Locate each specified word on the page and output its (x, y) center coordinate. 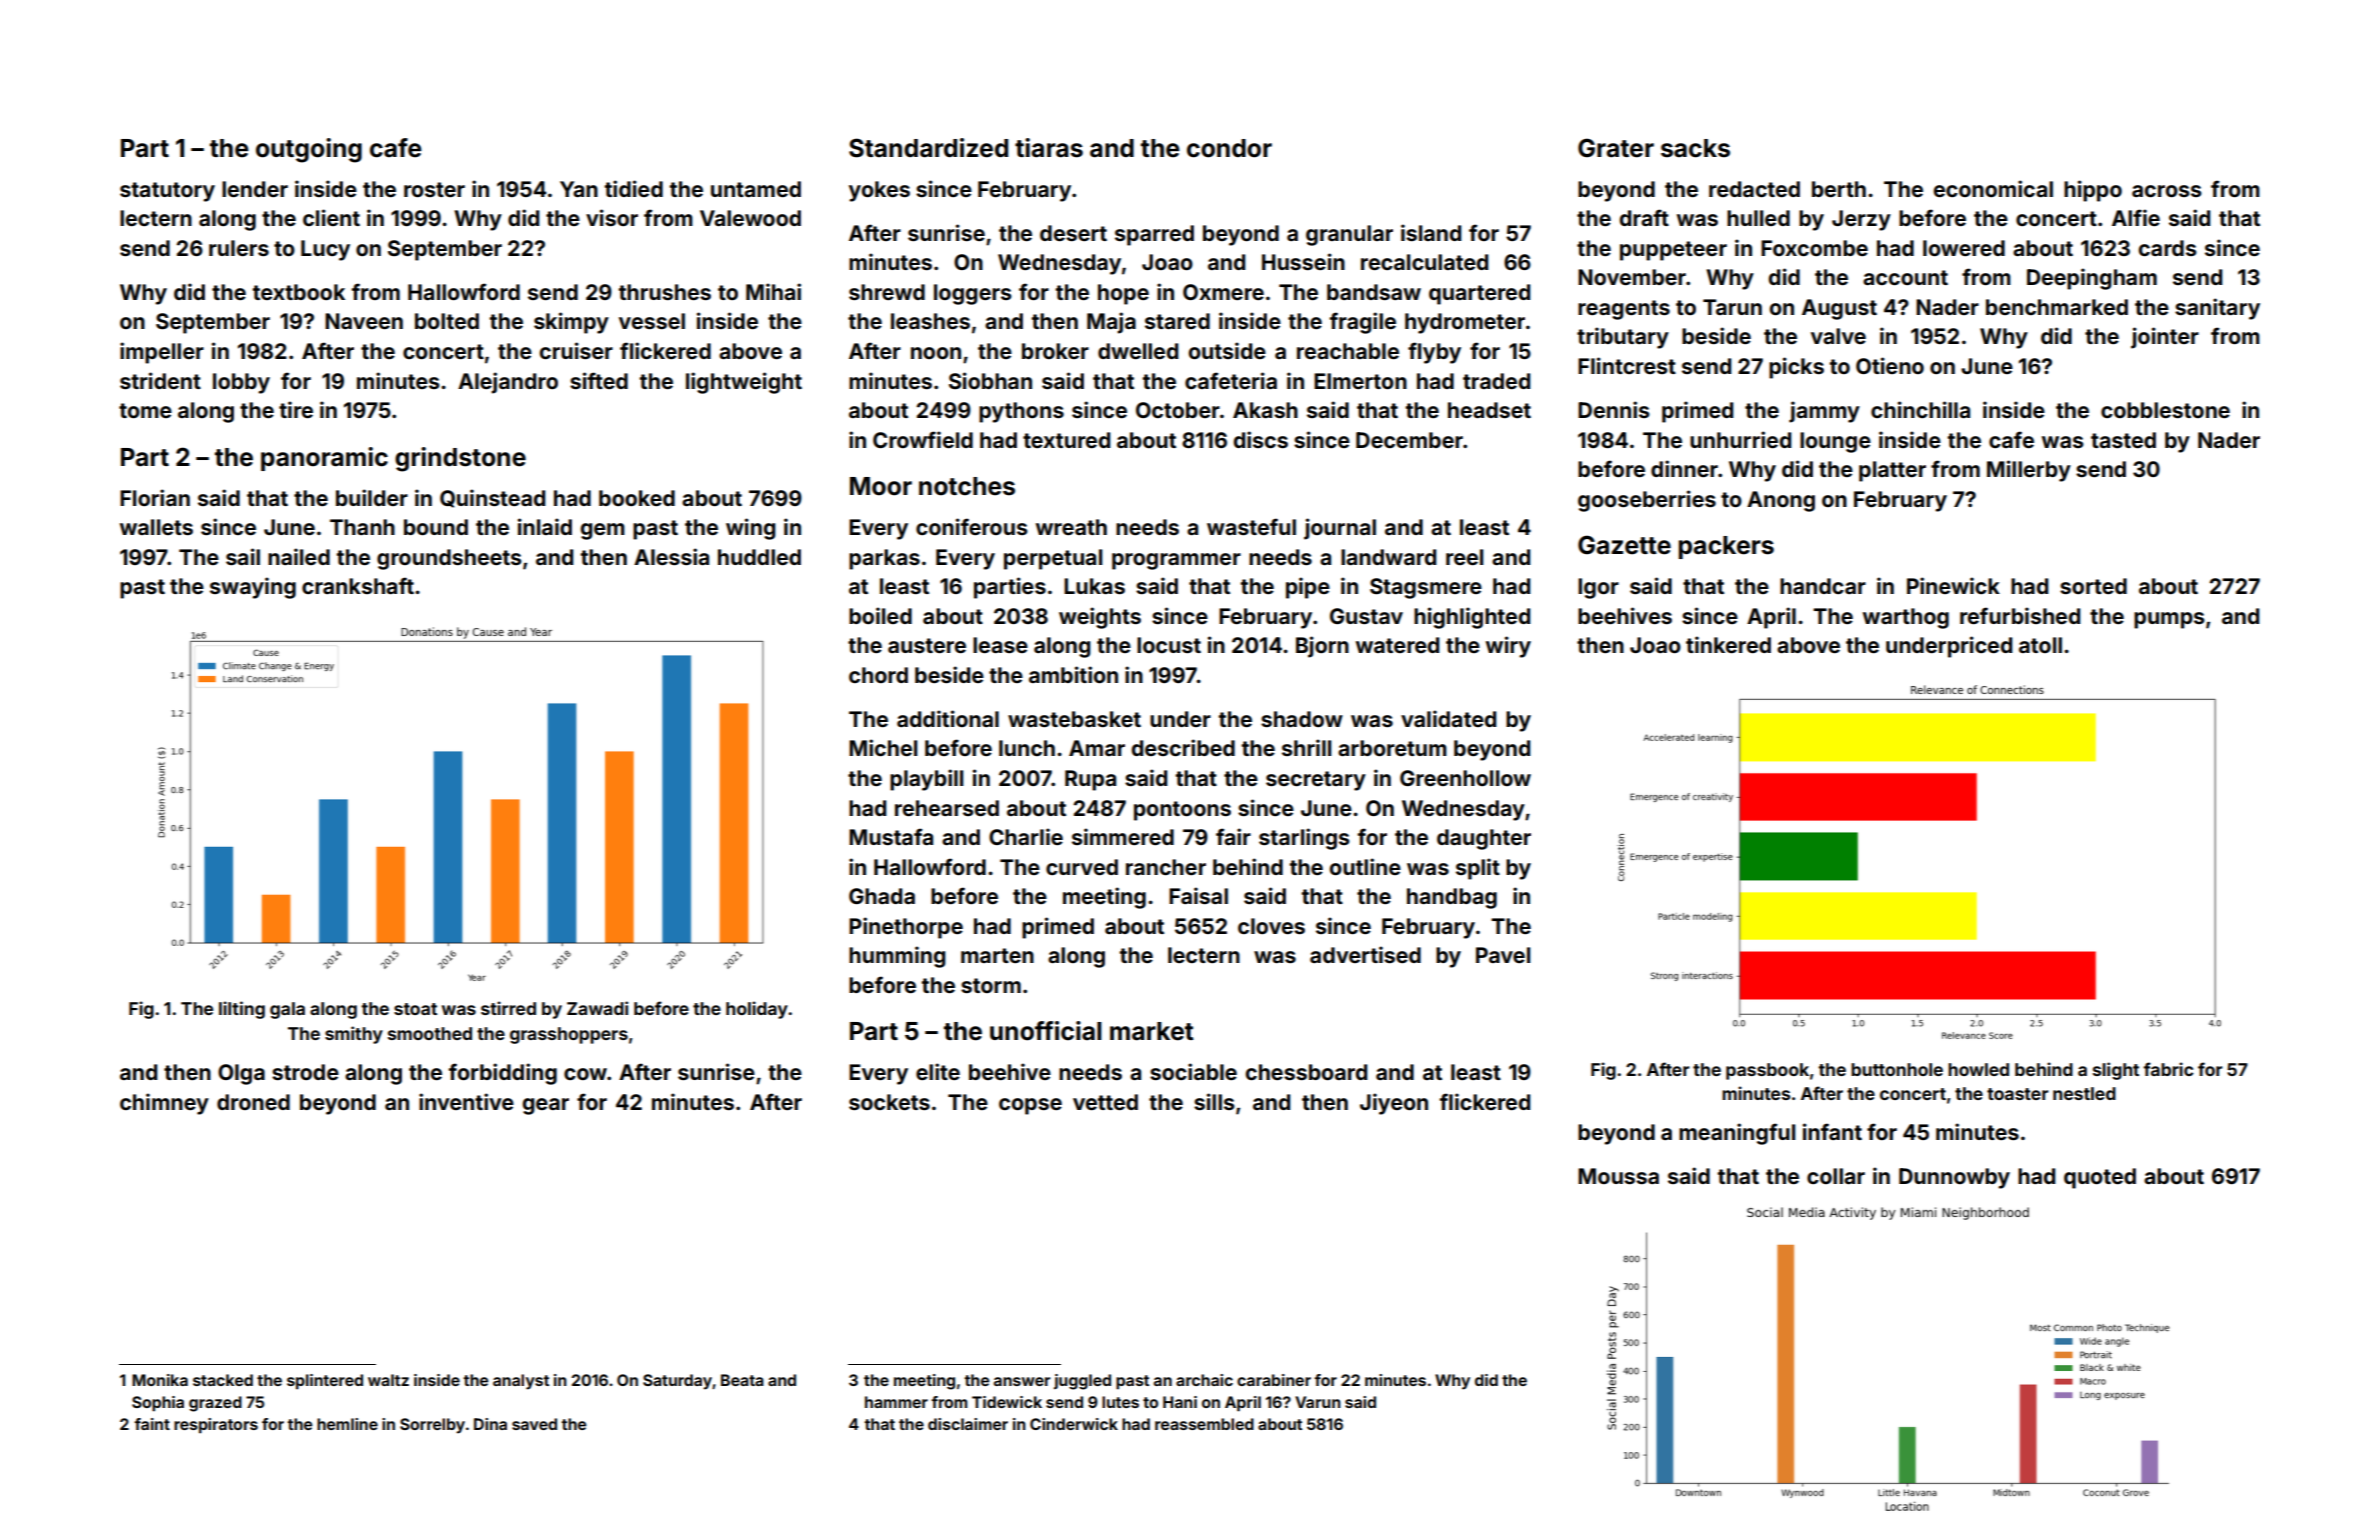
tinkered (1728, 644)
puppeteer (1673, 251)
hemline (347, 1424)
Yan (579, 189)
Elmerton (1360, 381)
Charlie (1026, 836)
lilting (242, 1010)
